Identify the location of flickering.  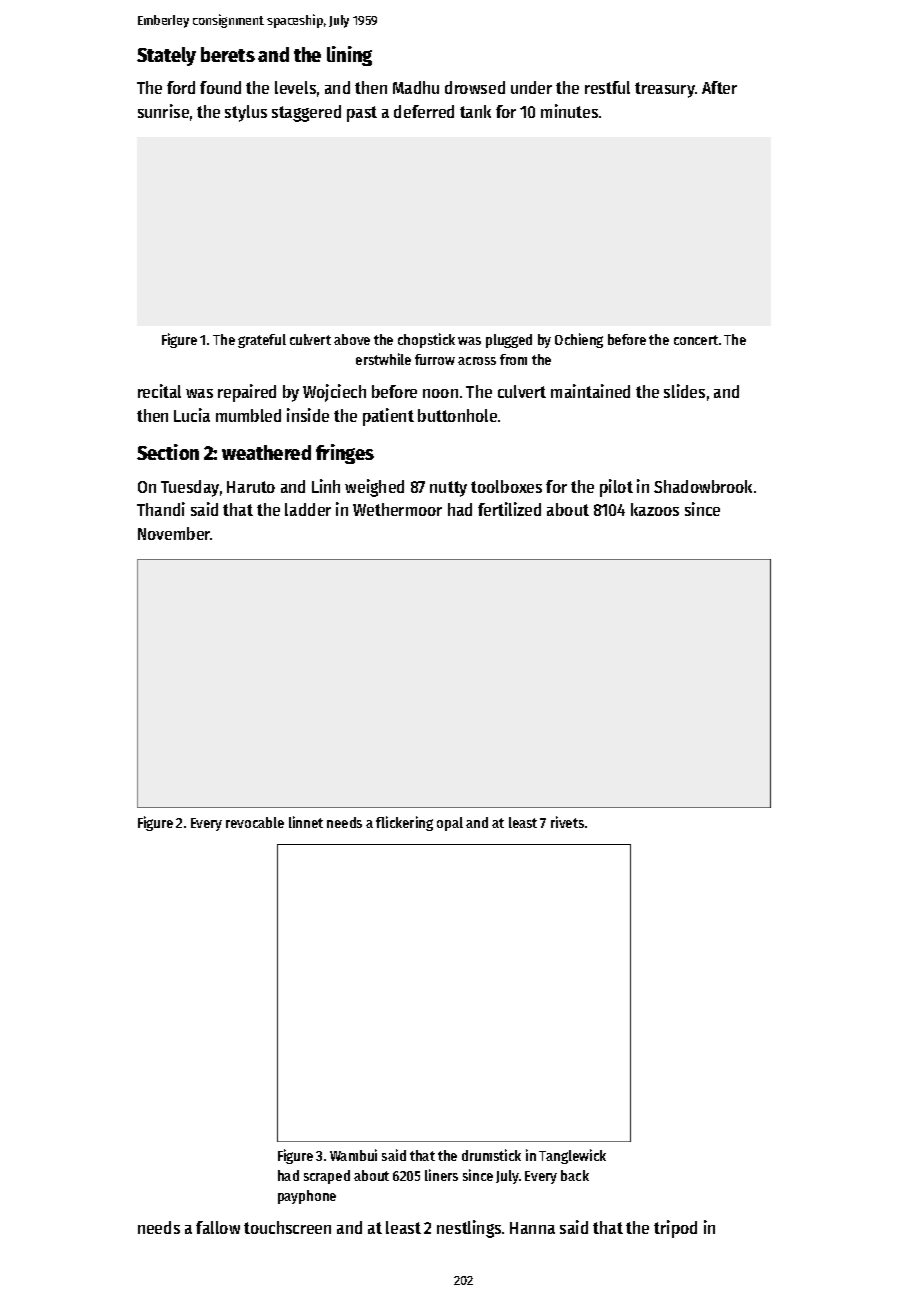
(404, 823).
